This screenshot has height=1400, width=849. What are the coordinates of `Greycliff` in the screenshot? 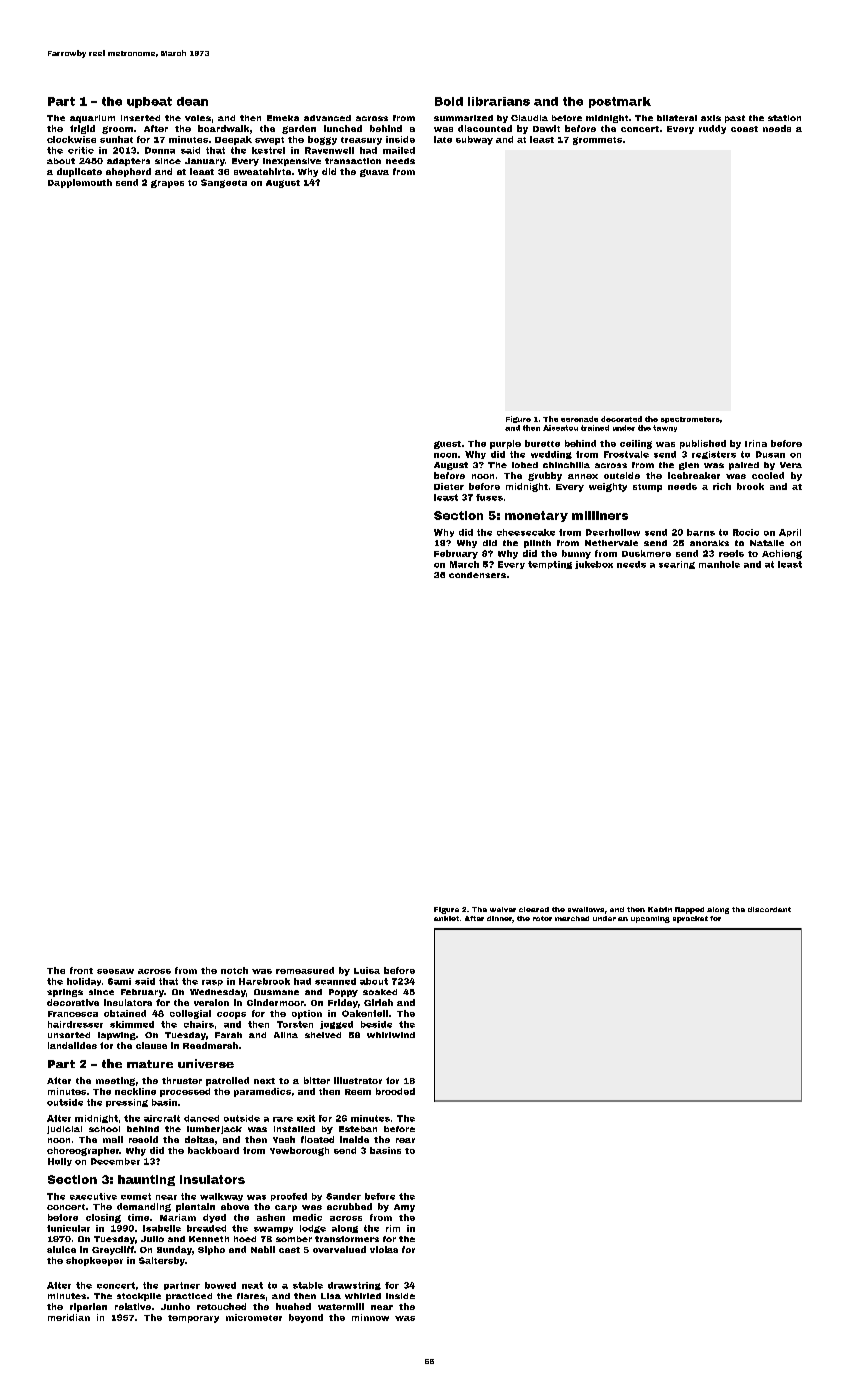 It's located at (113, 1250).
